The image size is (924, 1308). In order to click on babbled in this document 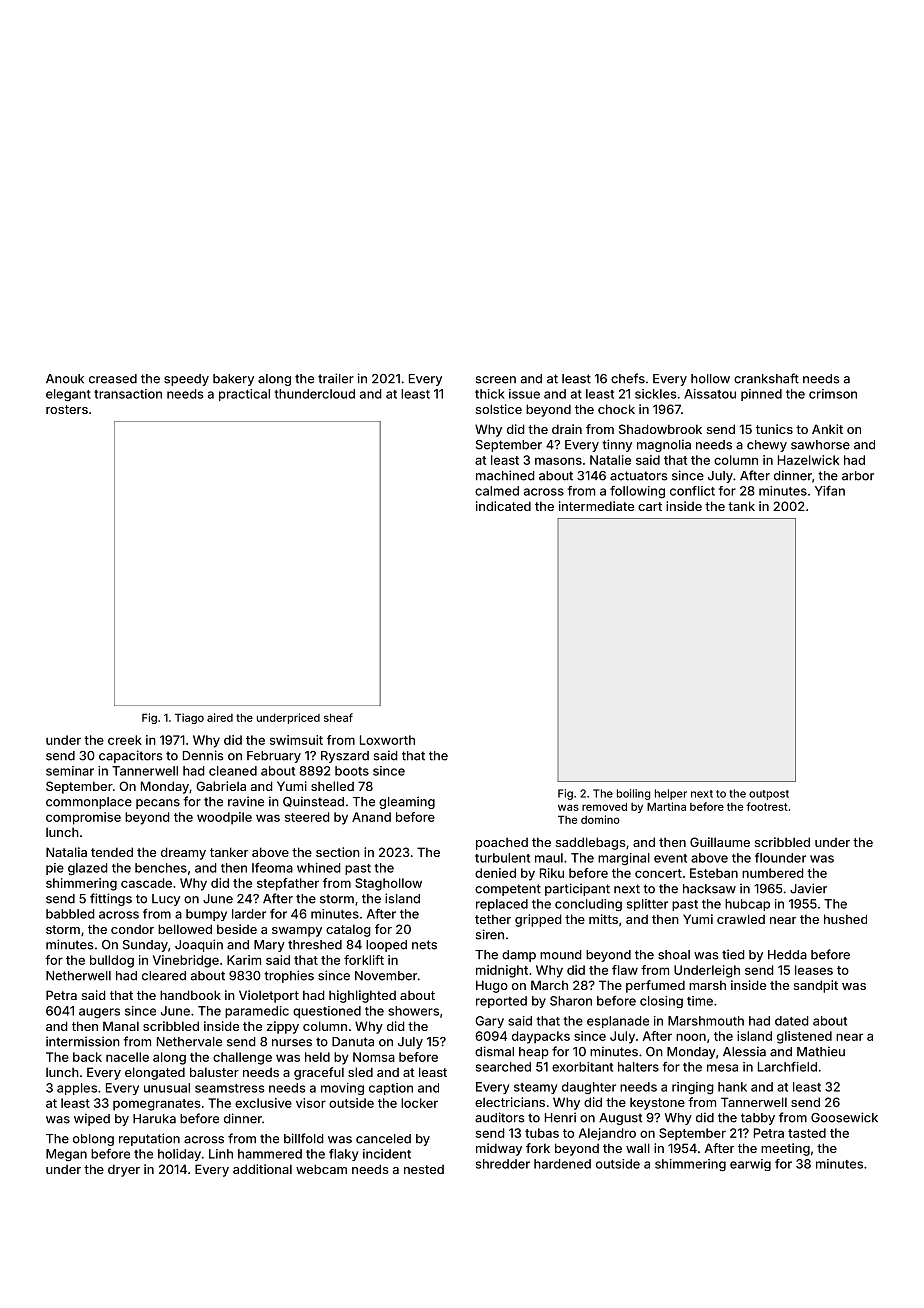, I will do `click(70, 914)`.
